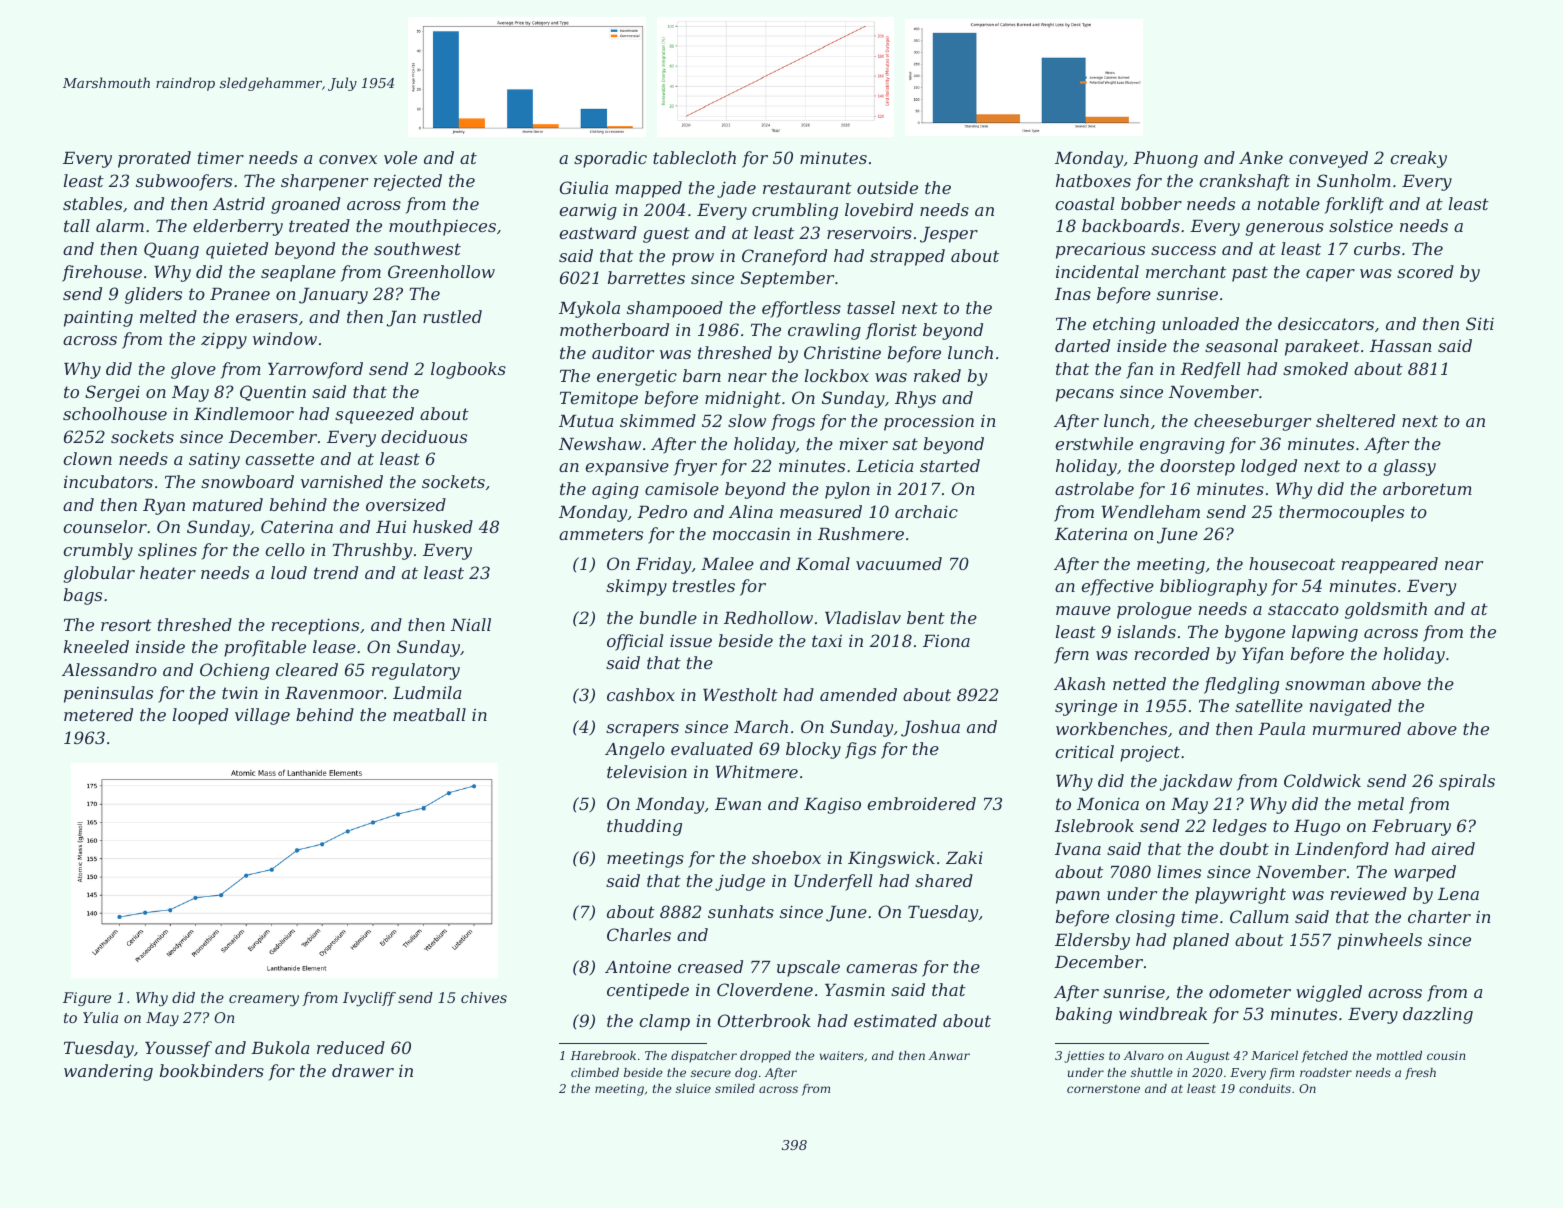 The image size is (1563, 1208). What do you see at coordinates (184, 182) in the document?
I see `subwoofers` at bounding box center [184, 182].
